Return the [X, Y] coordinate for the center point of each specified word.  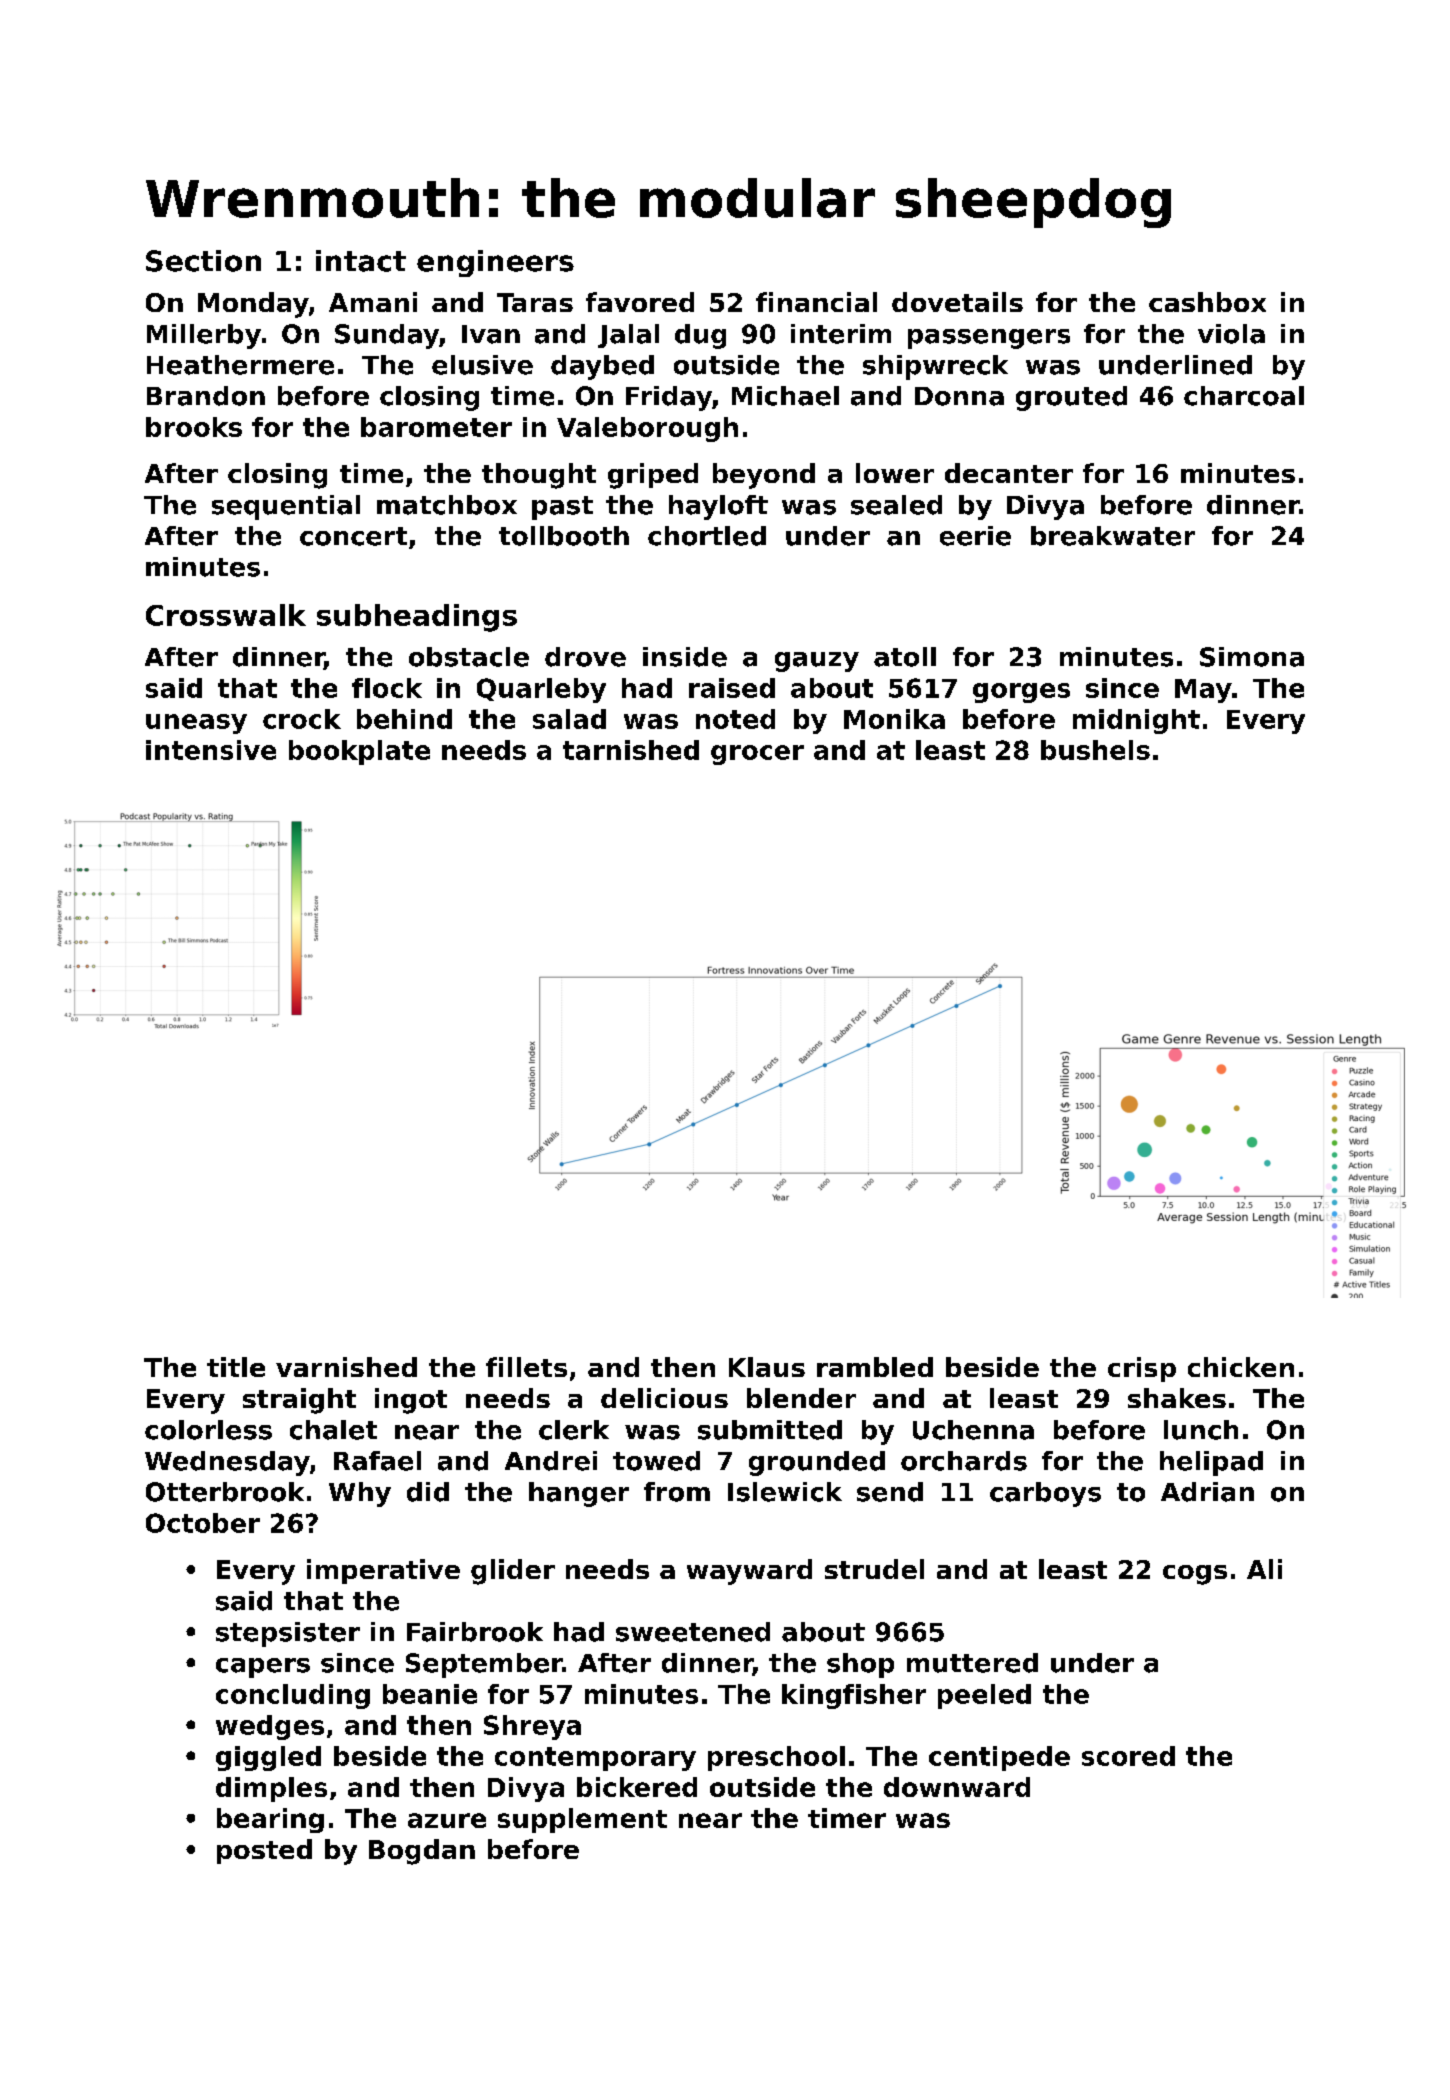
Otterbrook [225, 1492]
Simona [1252, 657]
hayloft [718, 507]
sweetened [693, 1632]
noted [735, 719]
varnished [346, 1367]
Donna [959, 396]
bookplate [359, 752]
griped [653, 476]
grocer [757, 755]
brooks [194, 427]
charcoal [1244, 396]
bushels [1095, 750]
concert [353, 536]
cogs [1195, 1575]
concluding [293, 1696]
